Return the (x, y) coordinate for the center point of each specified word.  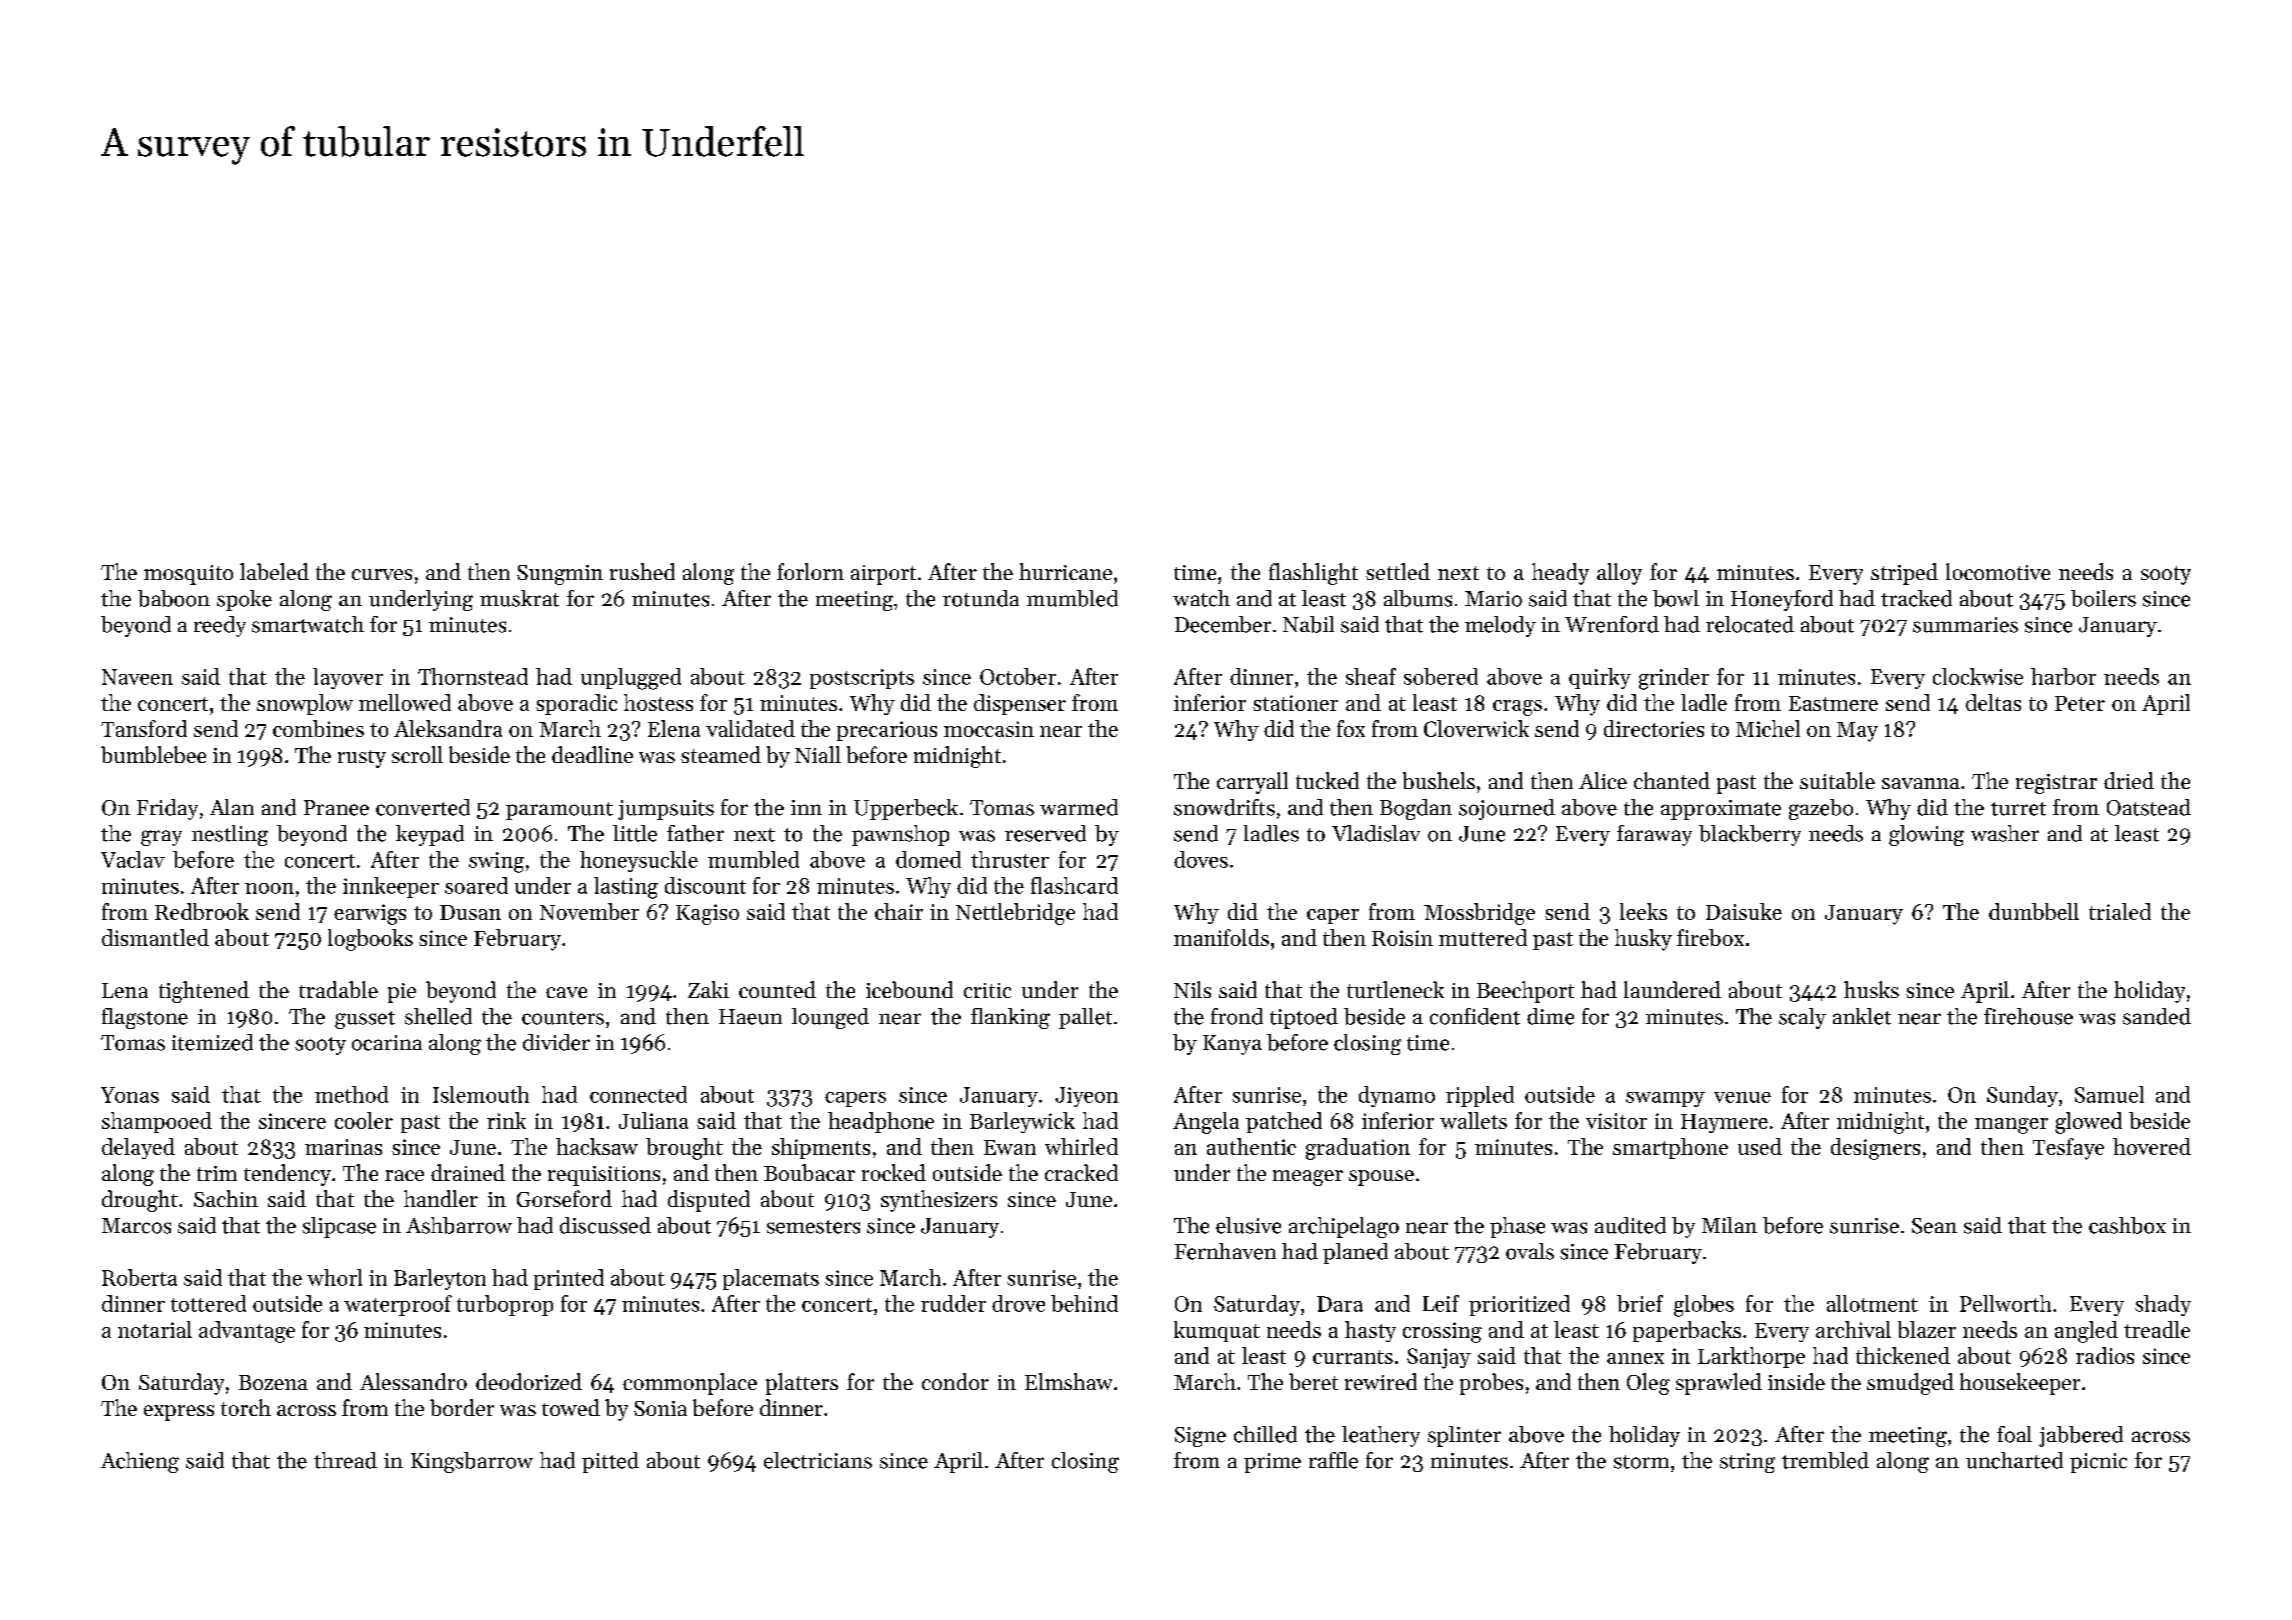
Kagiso (707, 914)
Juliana (653, 1120)
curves (382, 574)
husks (1871, 989)
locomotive (1998, 571)
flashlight (1313, 574)
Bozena (273, 1382)
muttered (1483, 937)
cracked (1081, 1172)
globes (1704, 1306)
